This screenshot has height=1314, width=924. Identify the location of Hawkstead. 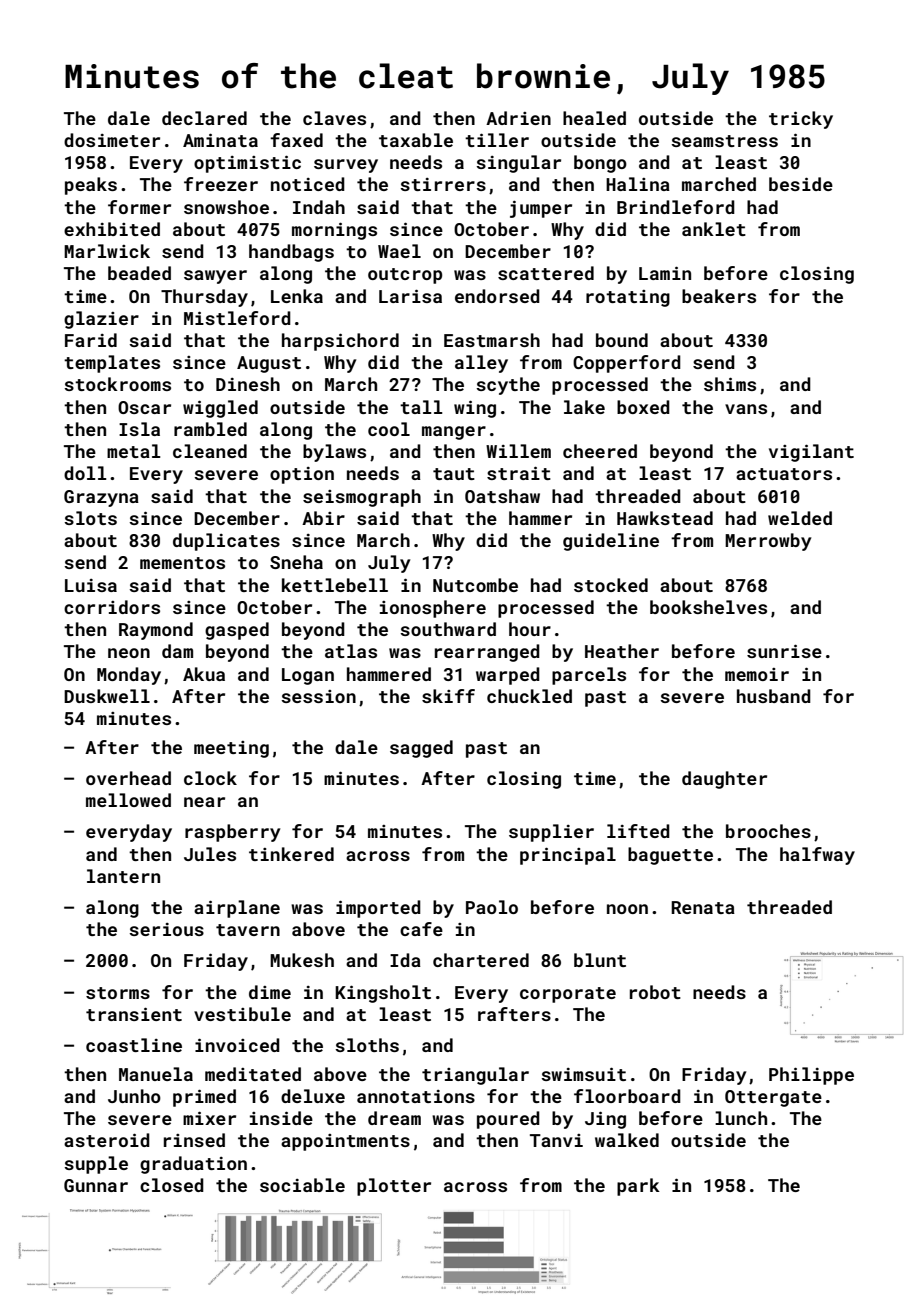
(665, 518).
